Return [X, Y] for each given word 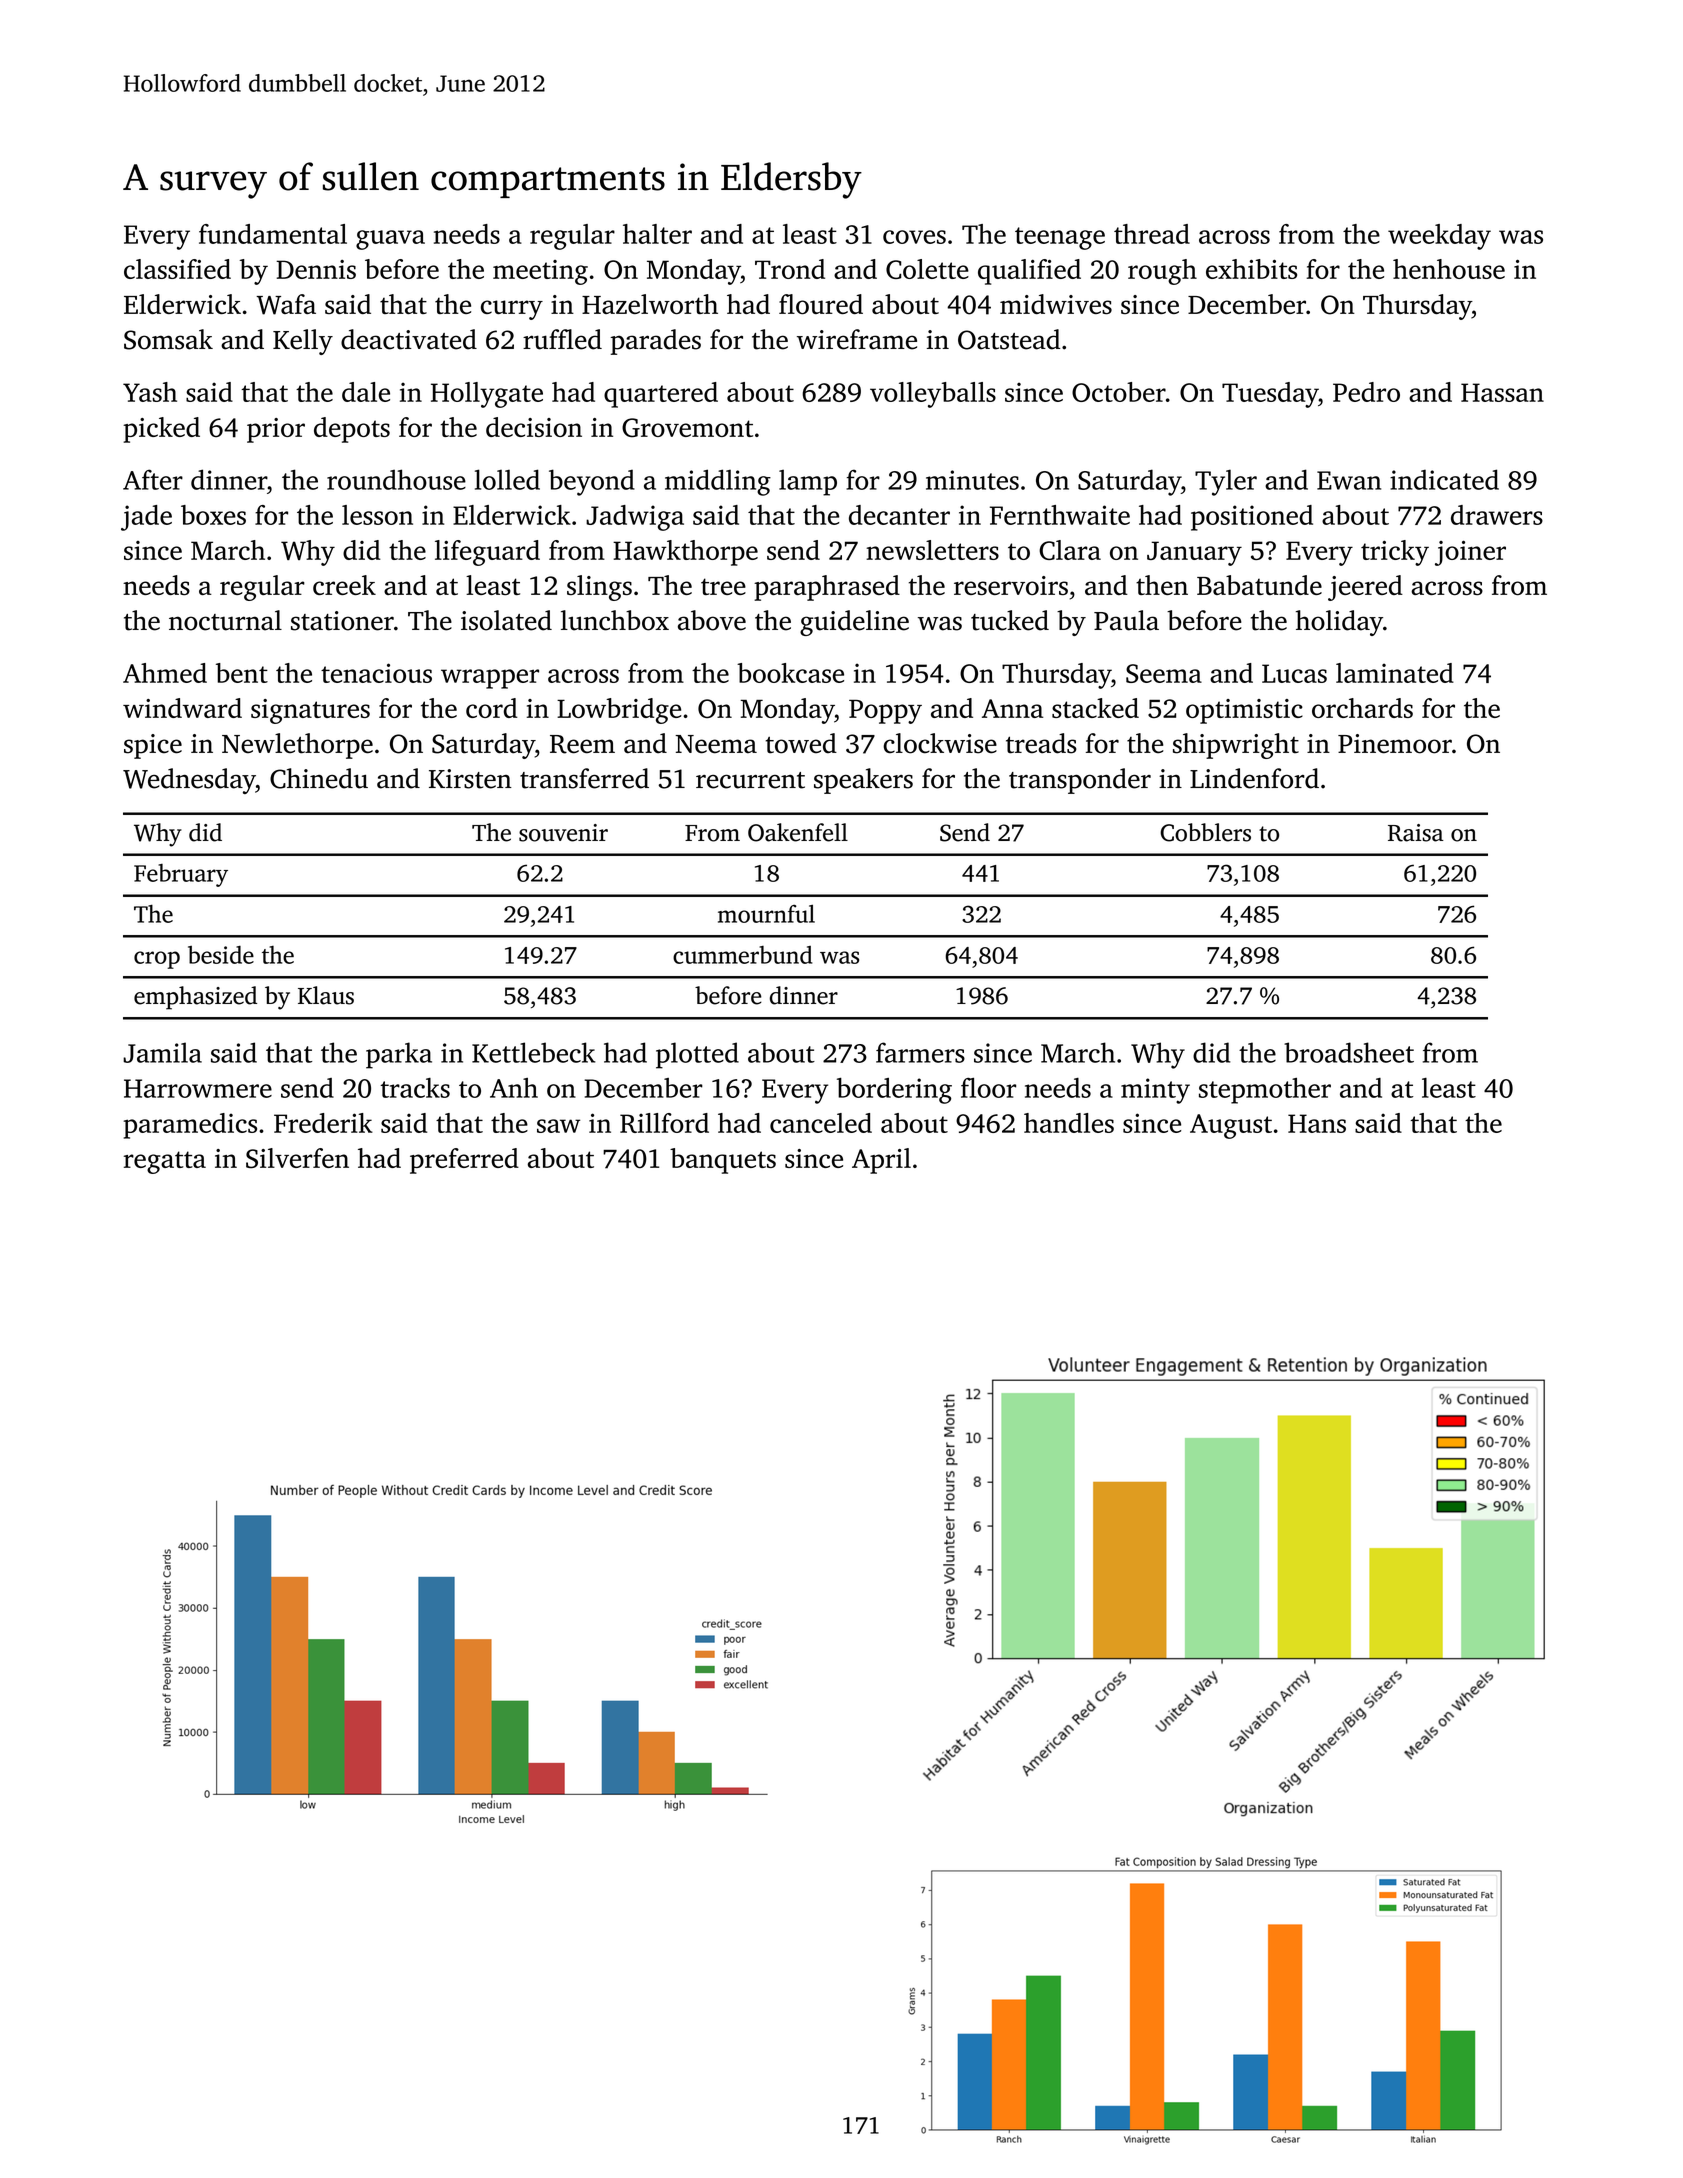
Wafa [286, 304]
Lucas [1294, 673]
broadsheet [1349, 1052]
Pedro [1366, 392]
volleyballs [933, 395]
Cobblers [1205, 832]
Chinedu [319, 778]
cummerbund [742, 955]
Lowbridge [619, 711]
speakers [863, 781]
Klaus [326, 995]
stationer [342, 621]
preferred [464, 1161]
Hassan [1502, 392]
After [153, 479]
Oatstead [1009, 339]
